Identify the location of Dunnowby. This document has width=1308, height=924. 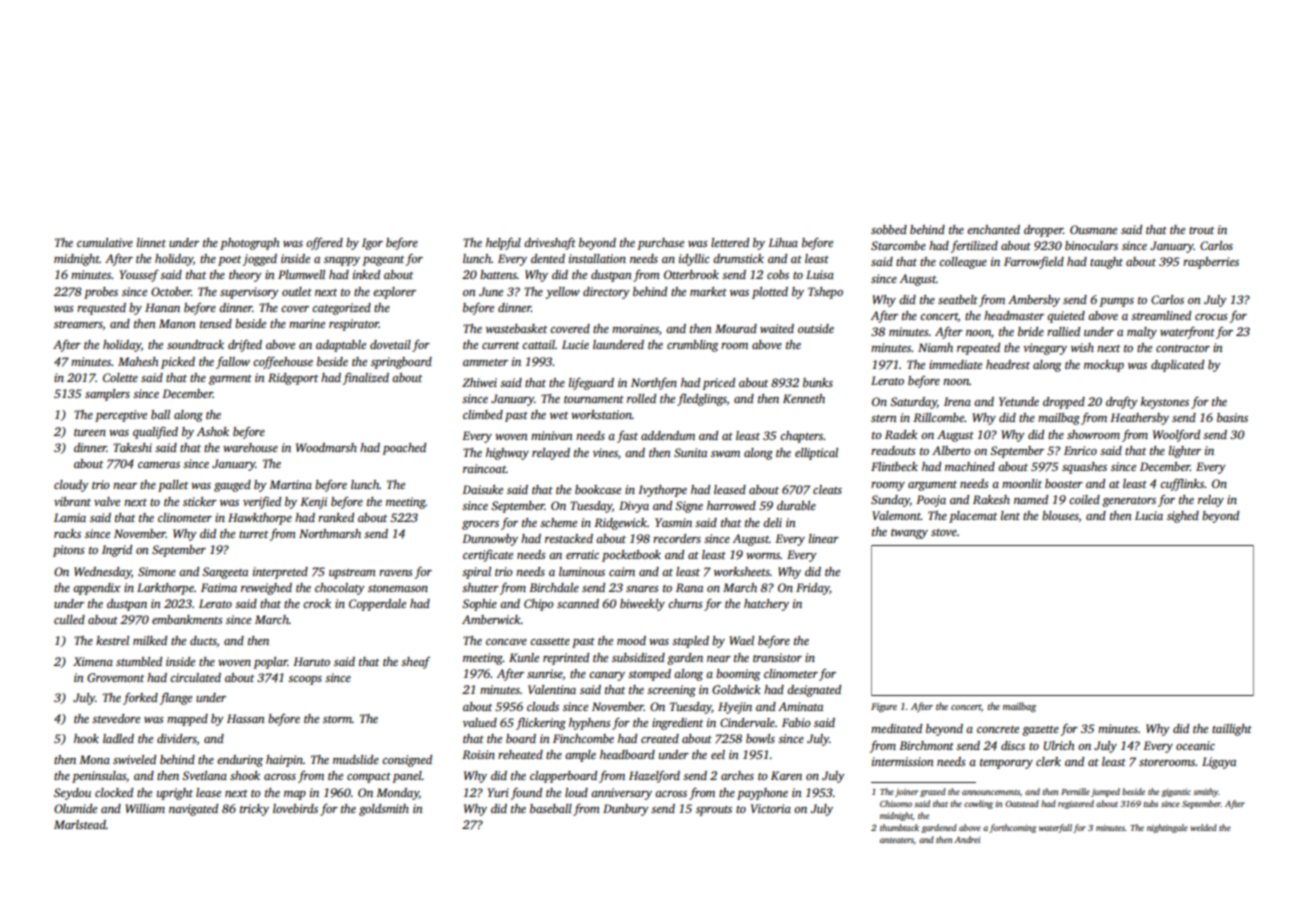
(490, 540).
